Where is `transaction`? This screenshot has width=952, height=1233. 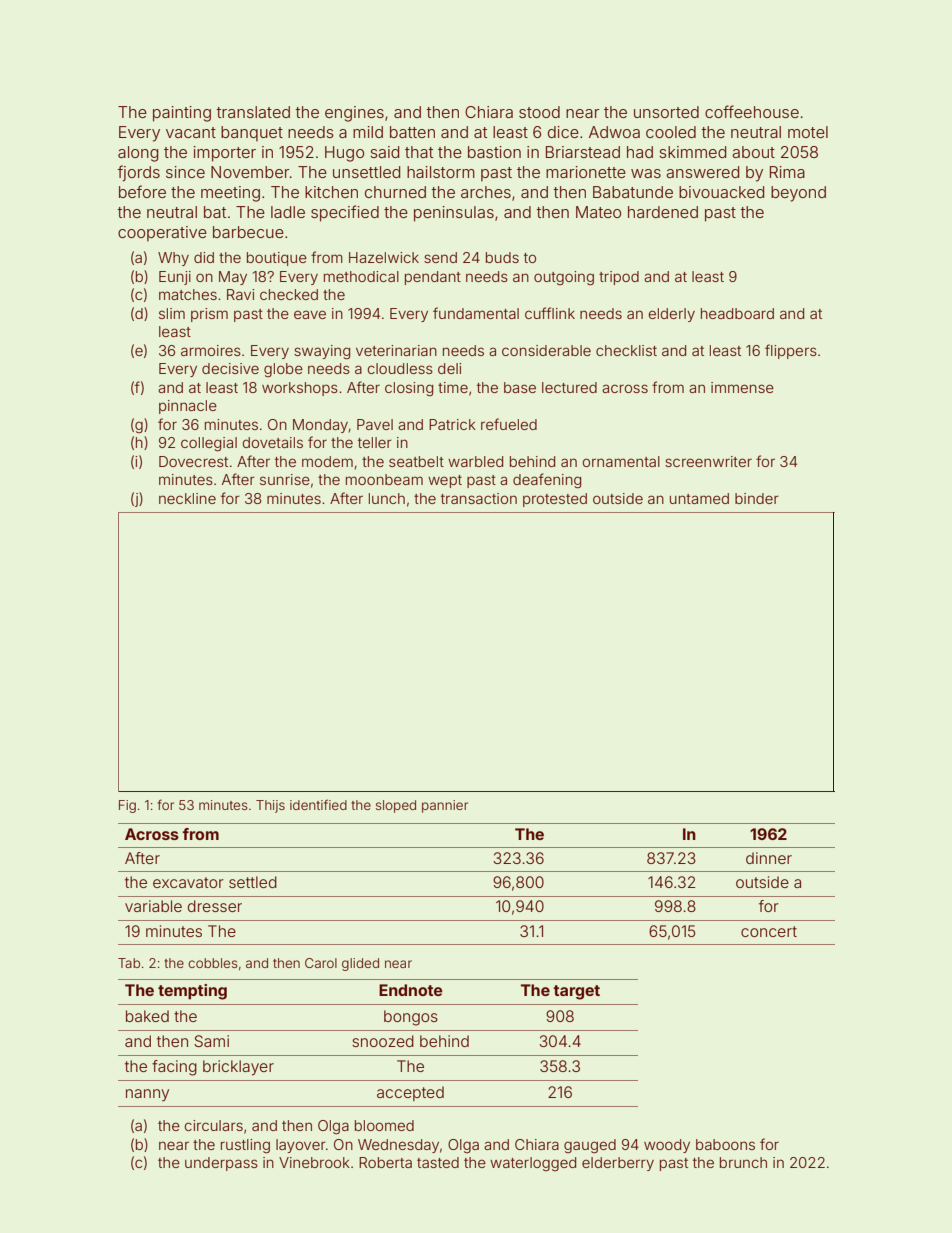
transaction is located at coordinates (479, 498).
